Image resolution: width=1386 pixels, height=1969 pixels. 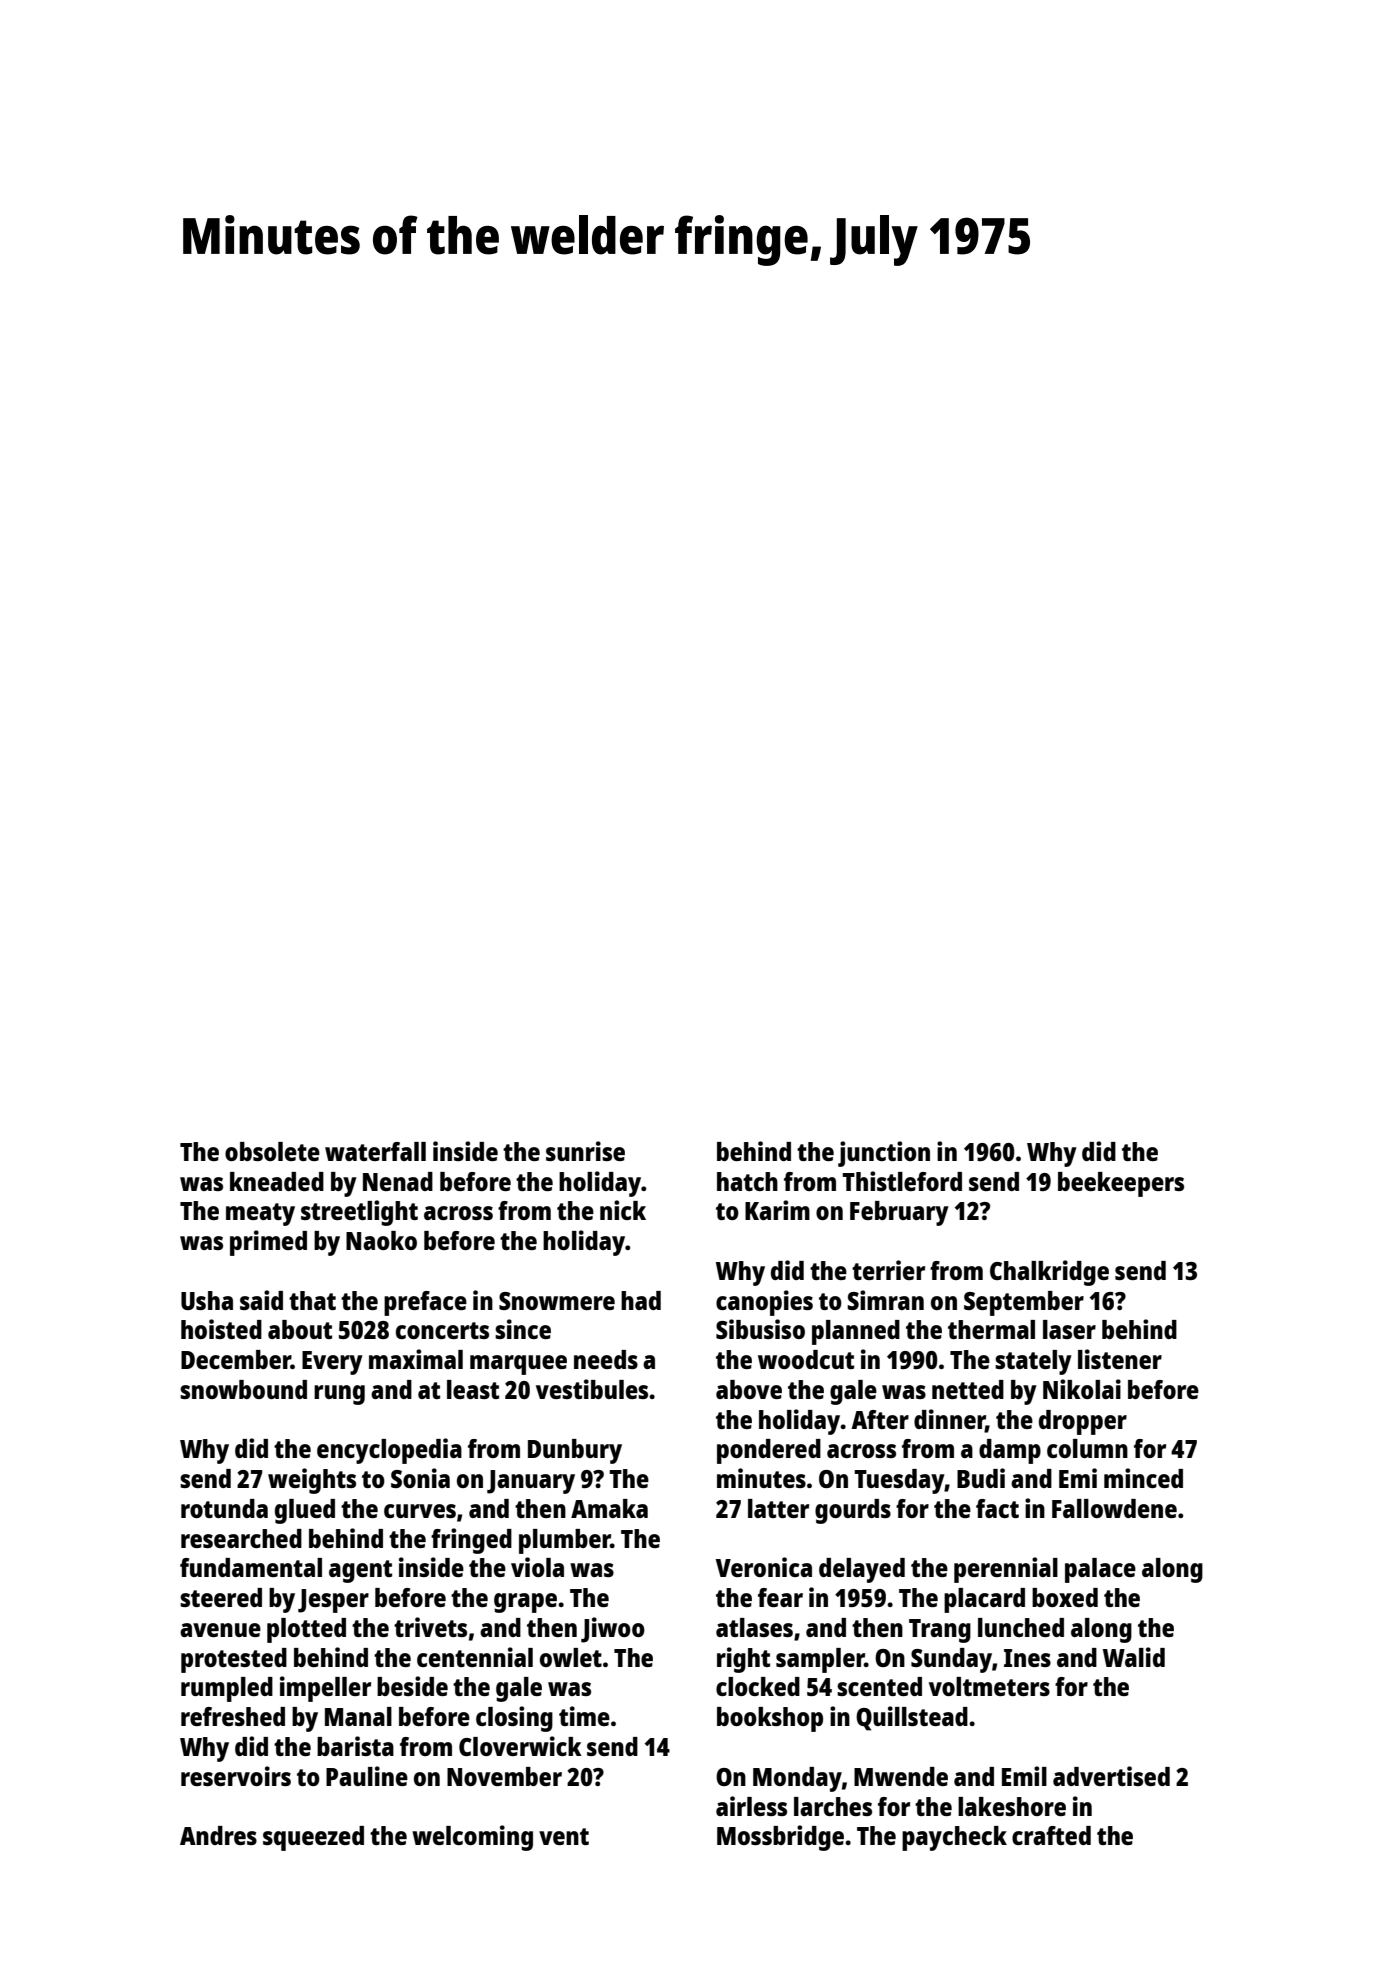 I want to click on Quillstead, so click(x=912, y=1718).
